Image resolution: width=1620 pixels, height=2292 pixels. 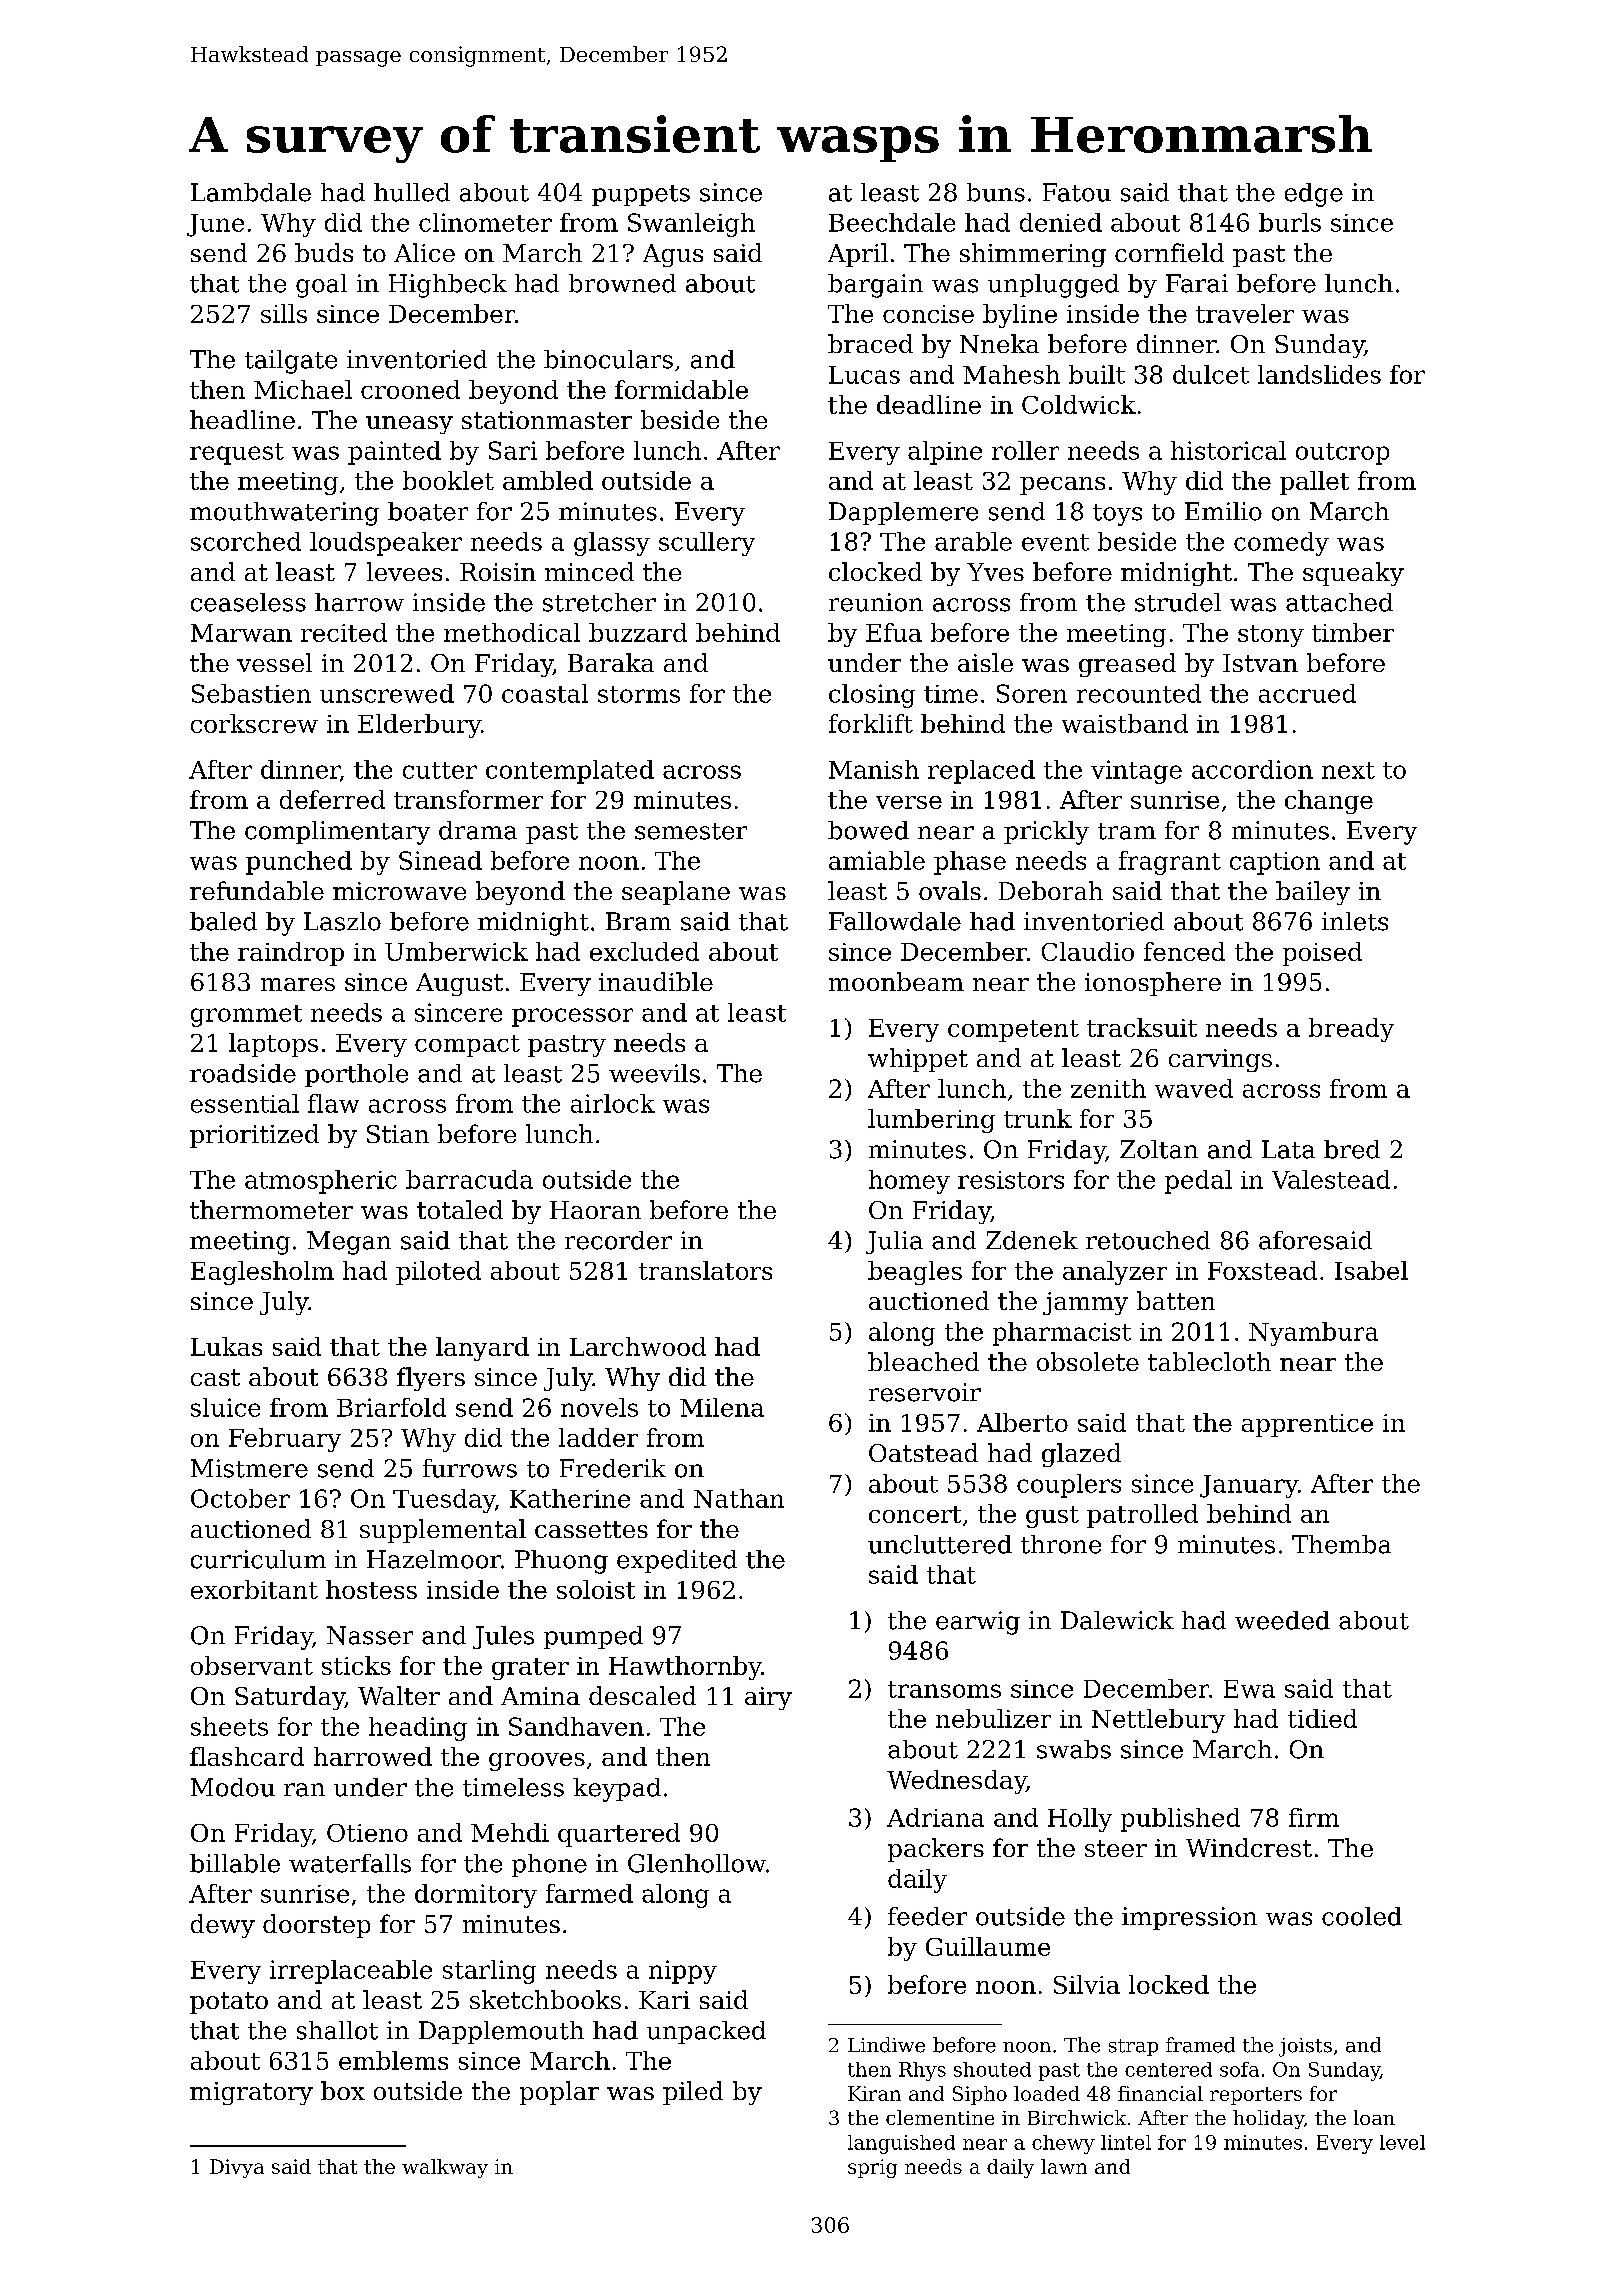 I want to click on baled, so click(x=223, y=921).
